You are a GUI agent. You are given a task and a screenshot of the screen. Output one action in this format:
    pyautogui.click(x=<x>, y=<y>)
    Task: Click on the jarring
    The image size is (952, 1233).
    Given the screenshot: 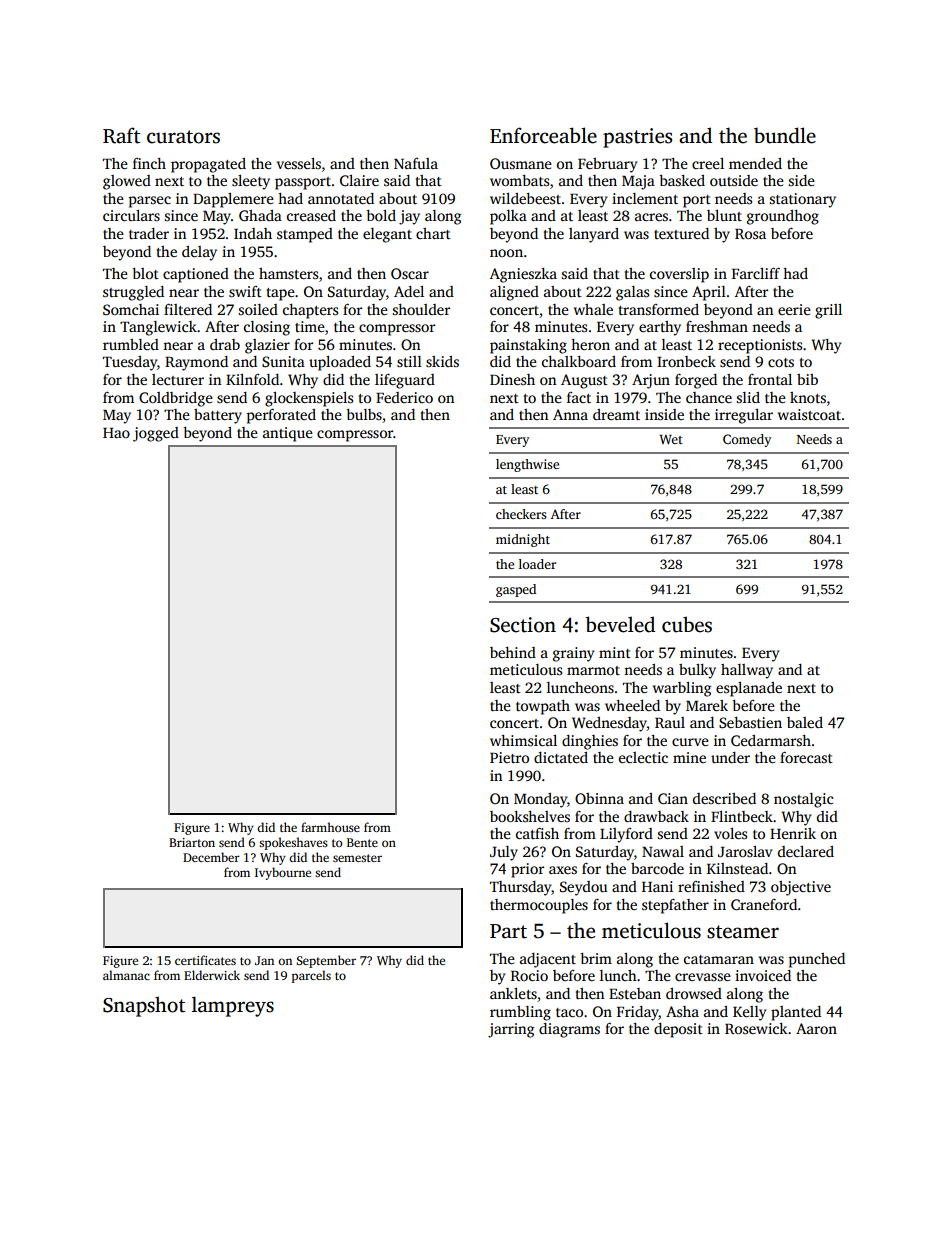 What is the action you would take?
    pyautogui.click(x=511, y=1030)
